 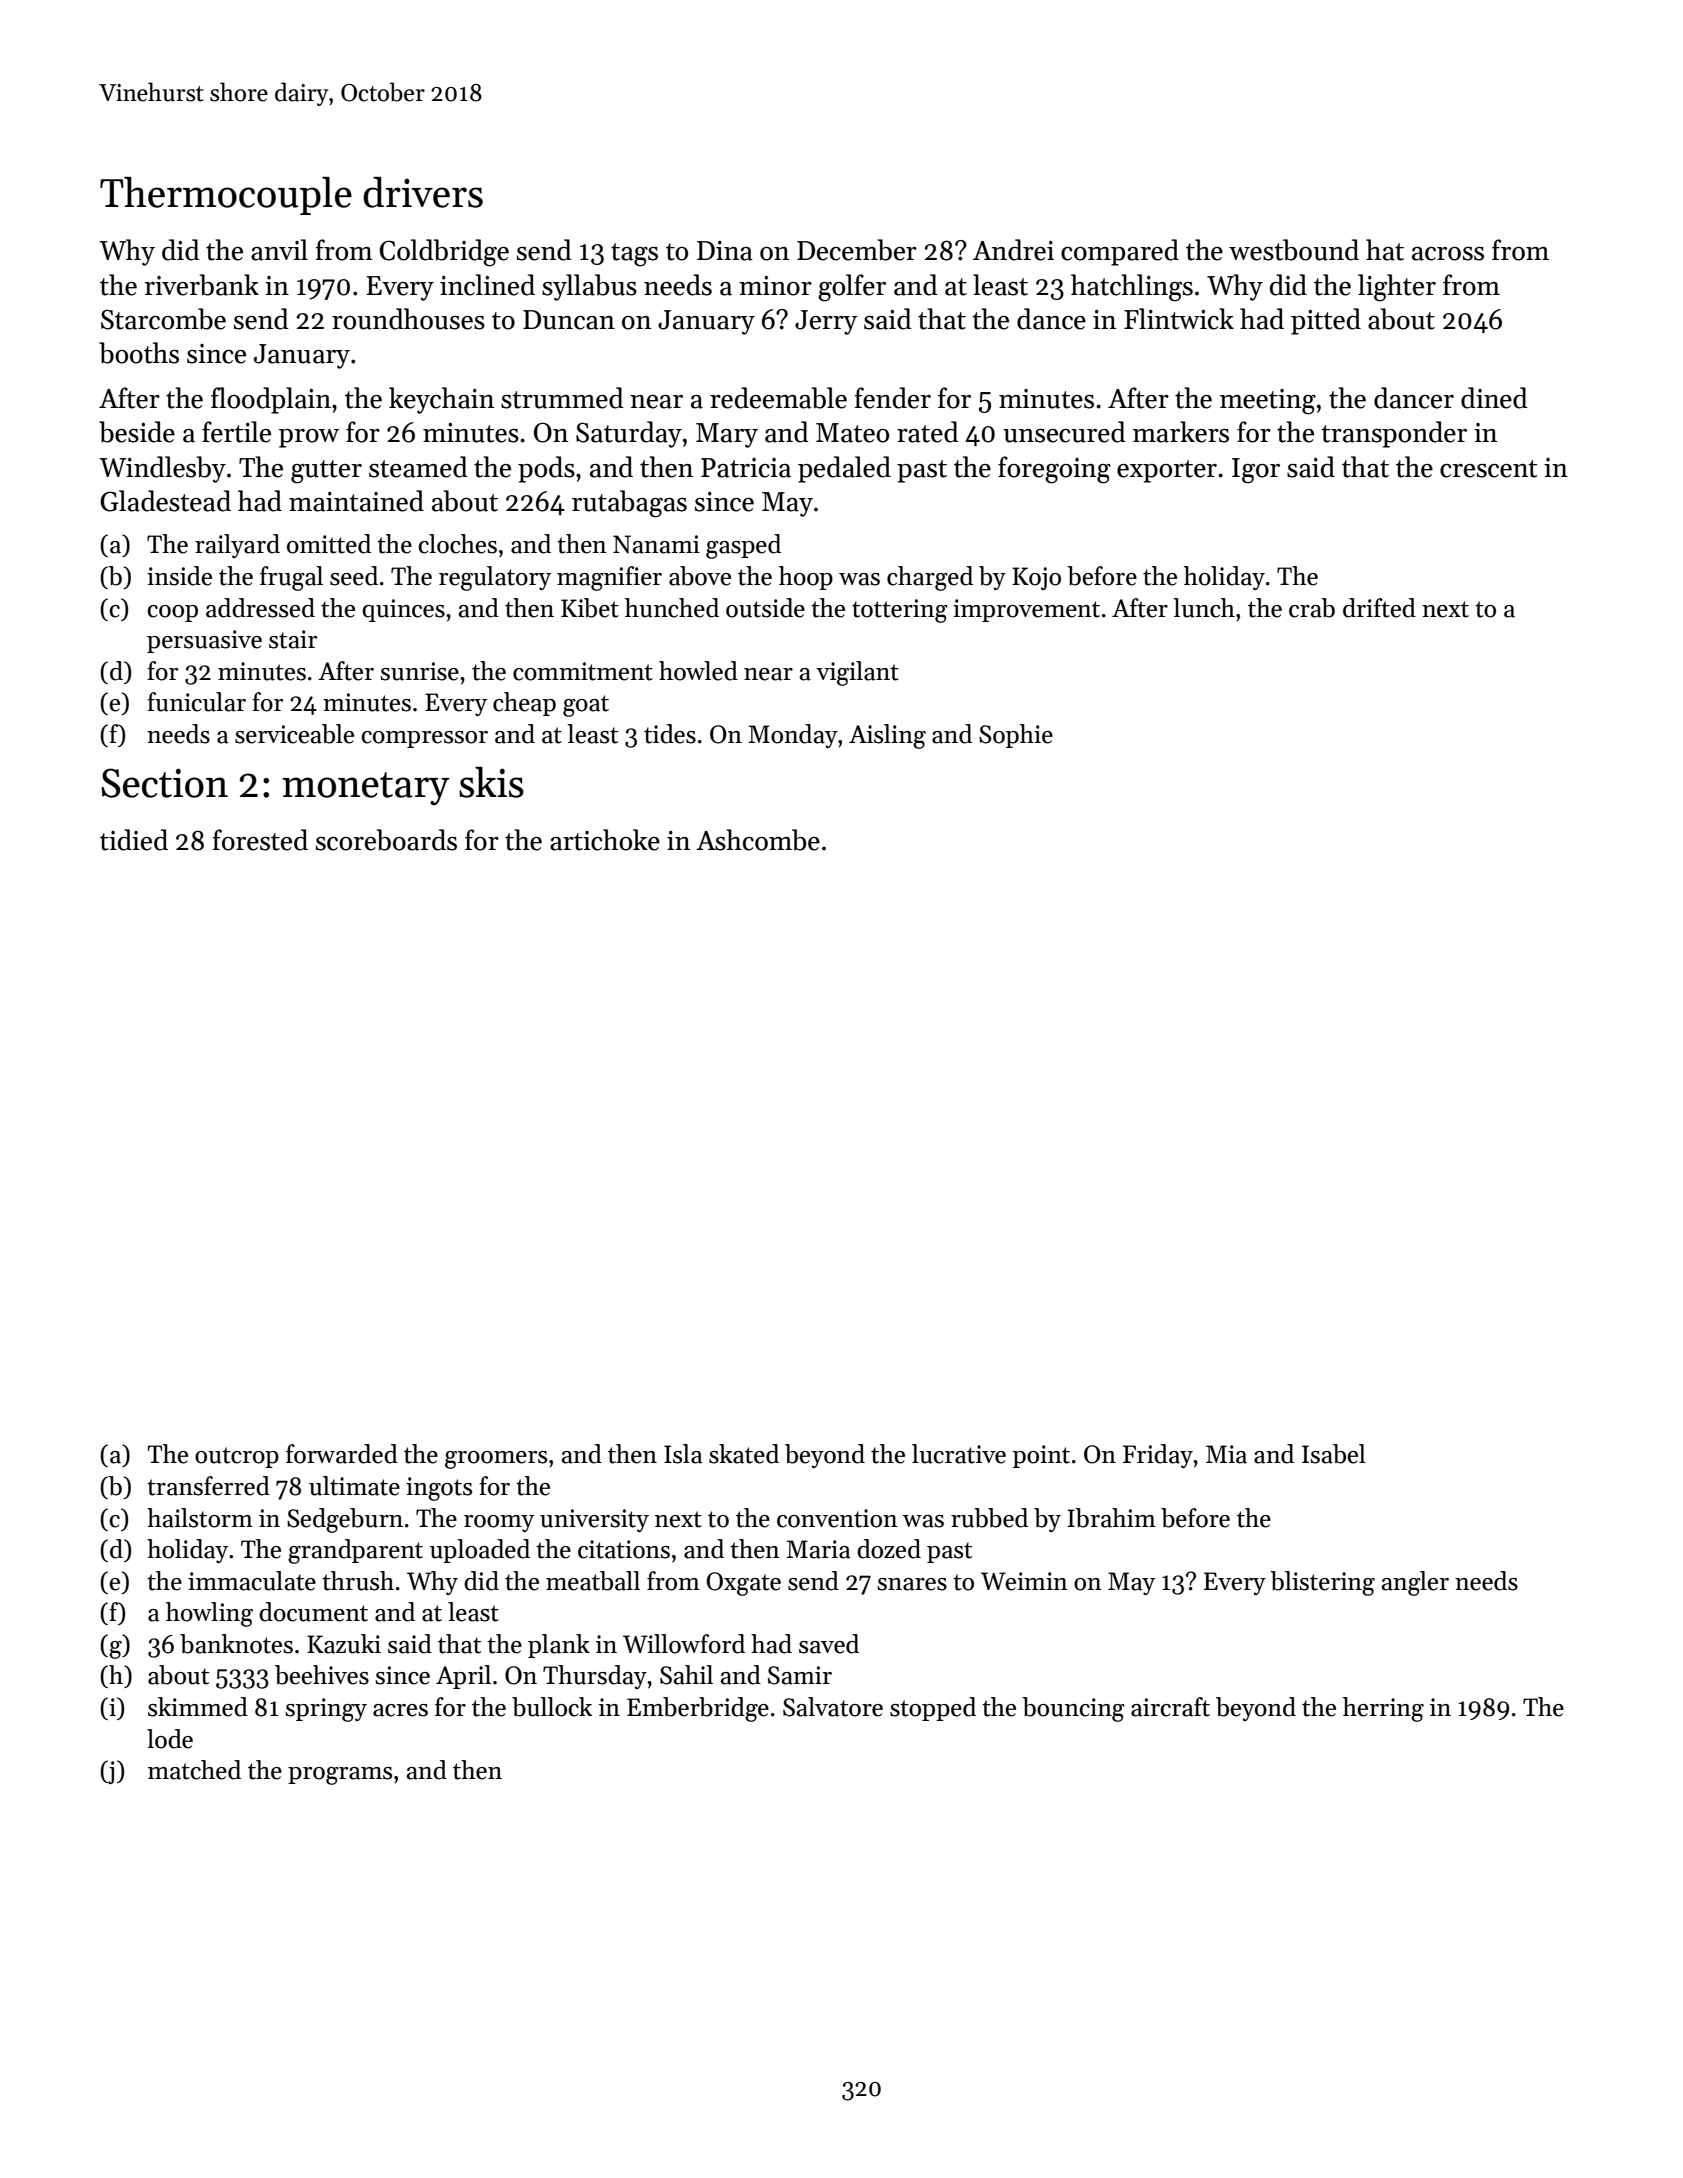 I want to click on Thermocouple, so click(x=226, y=196).
